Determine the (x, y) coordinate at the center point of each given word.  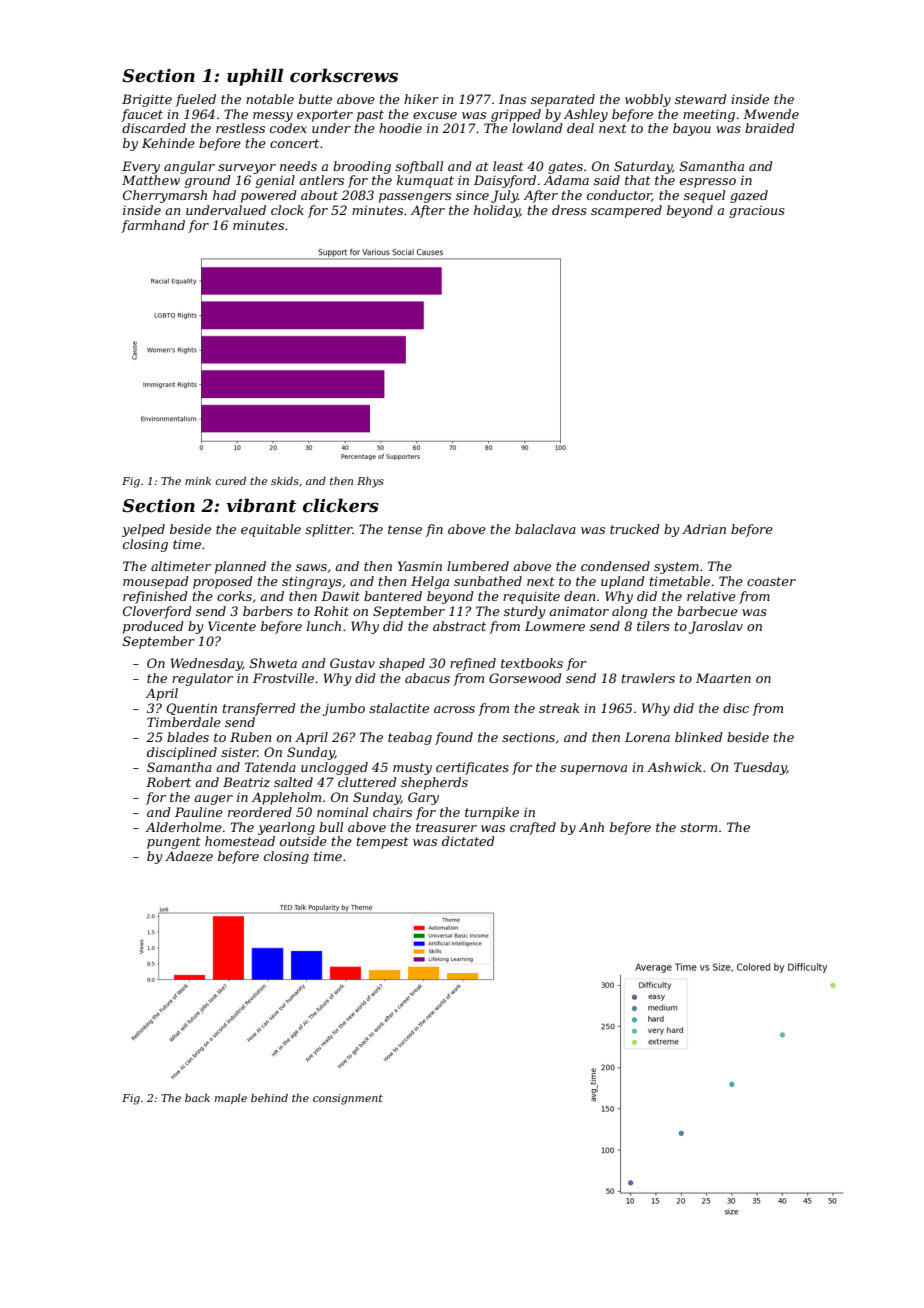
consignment (348, 1099)
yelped (143, 530)
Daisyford (505, 181)
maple (230, 1099)
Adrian (704, 529)
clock (287, 210)
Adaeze (189, 856)
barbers (268, 611)
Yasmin (420, 566)
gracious (757, 211)
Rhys (370, 482)
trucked (635, 529)
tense (405, 529)
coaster (771, 581)
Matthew (151, 180)
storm (698, 827)
